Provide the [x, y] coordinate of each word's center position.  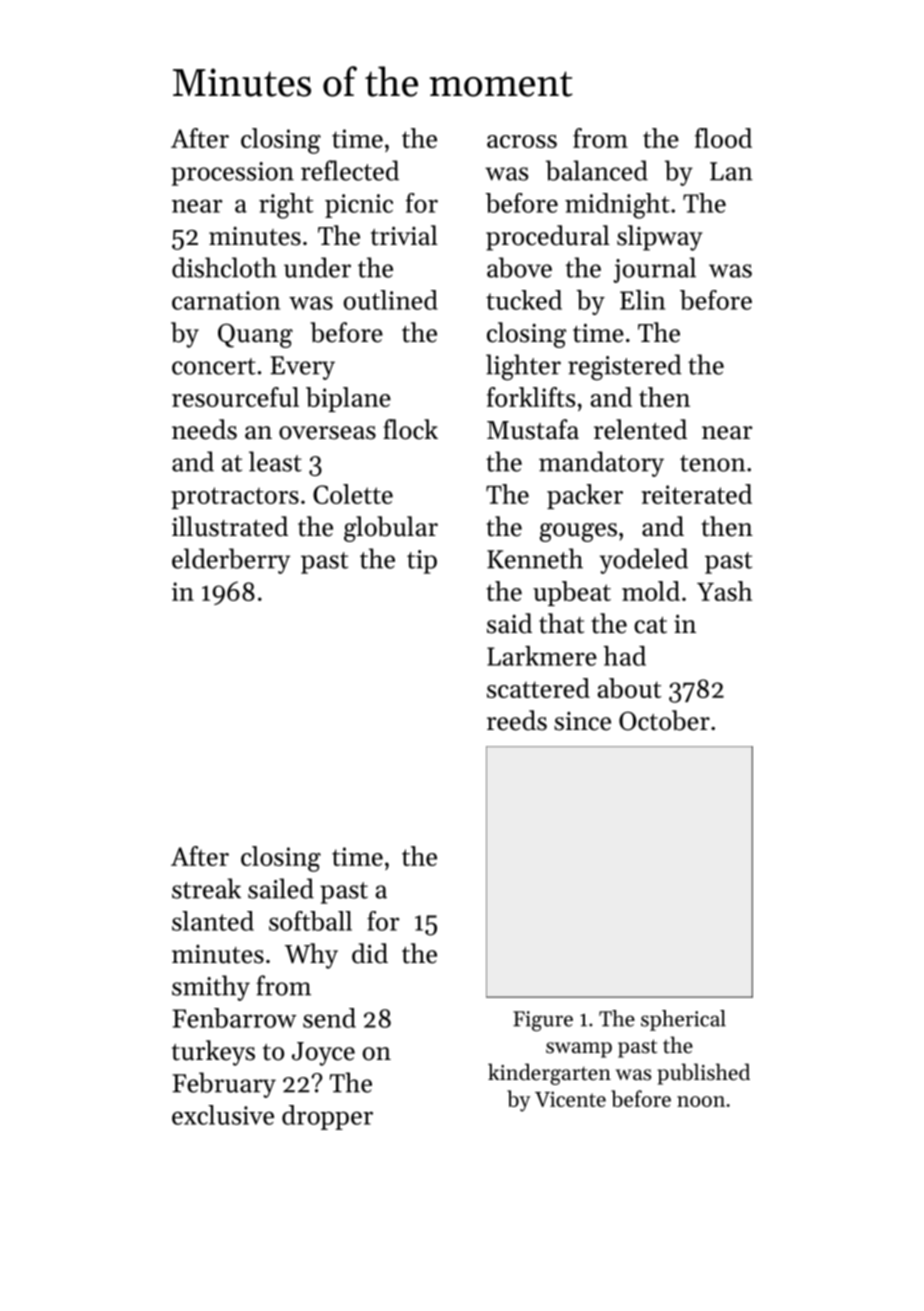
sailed [281, 888]
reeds [517, 720]
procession [232, 174]
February [224, 1085]
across [522, 141]
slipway [660, 238]
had [625, 656]
